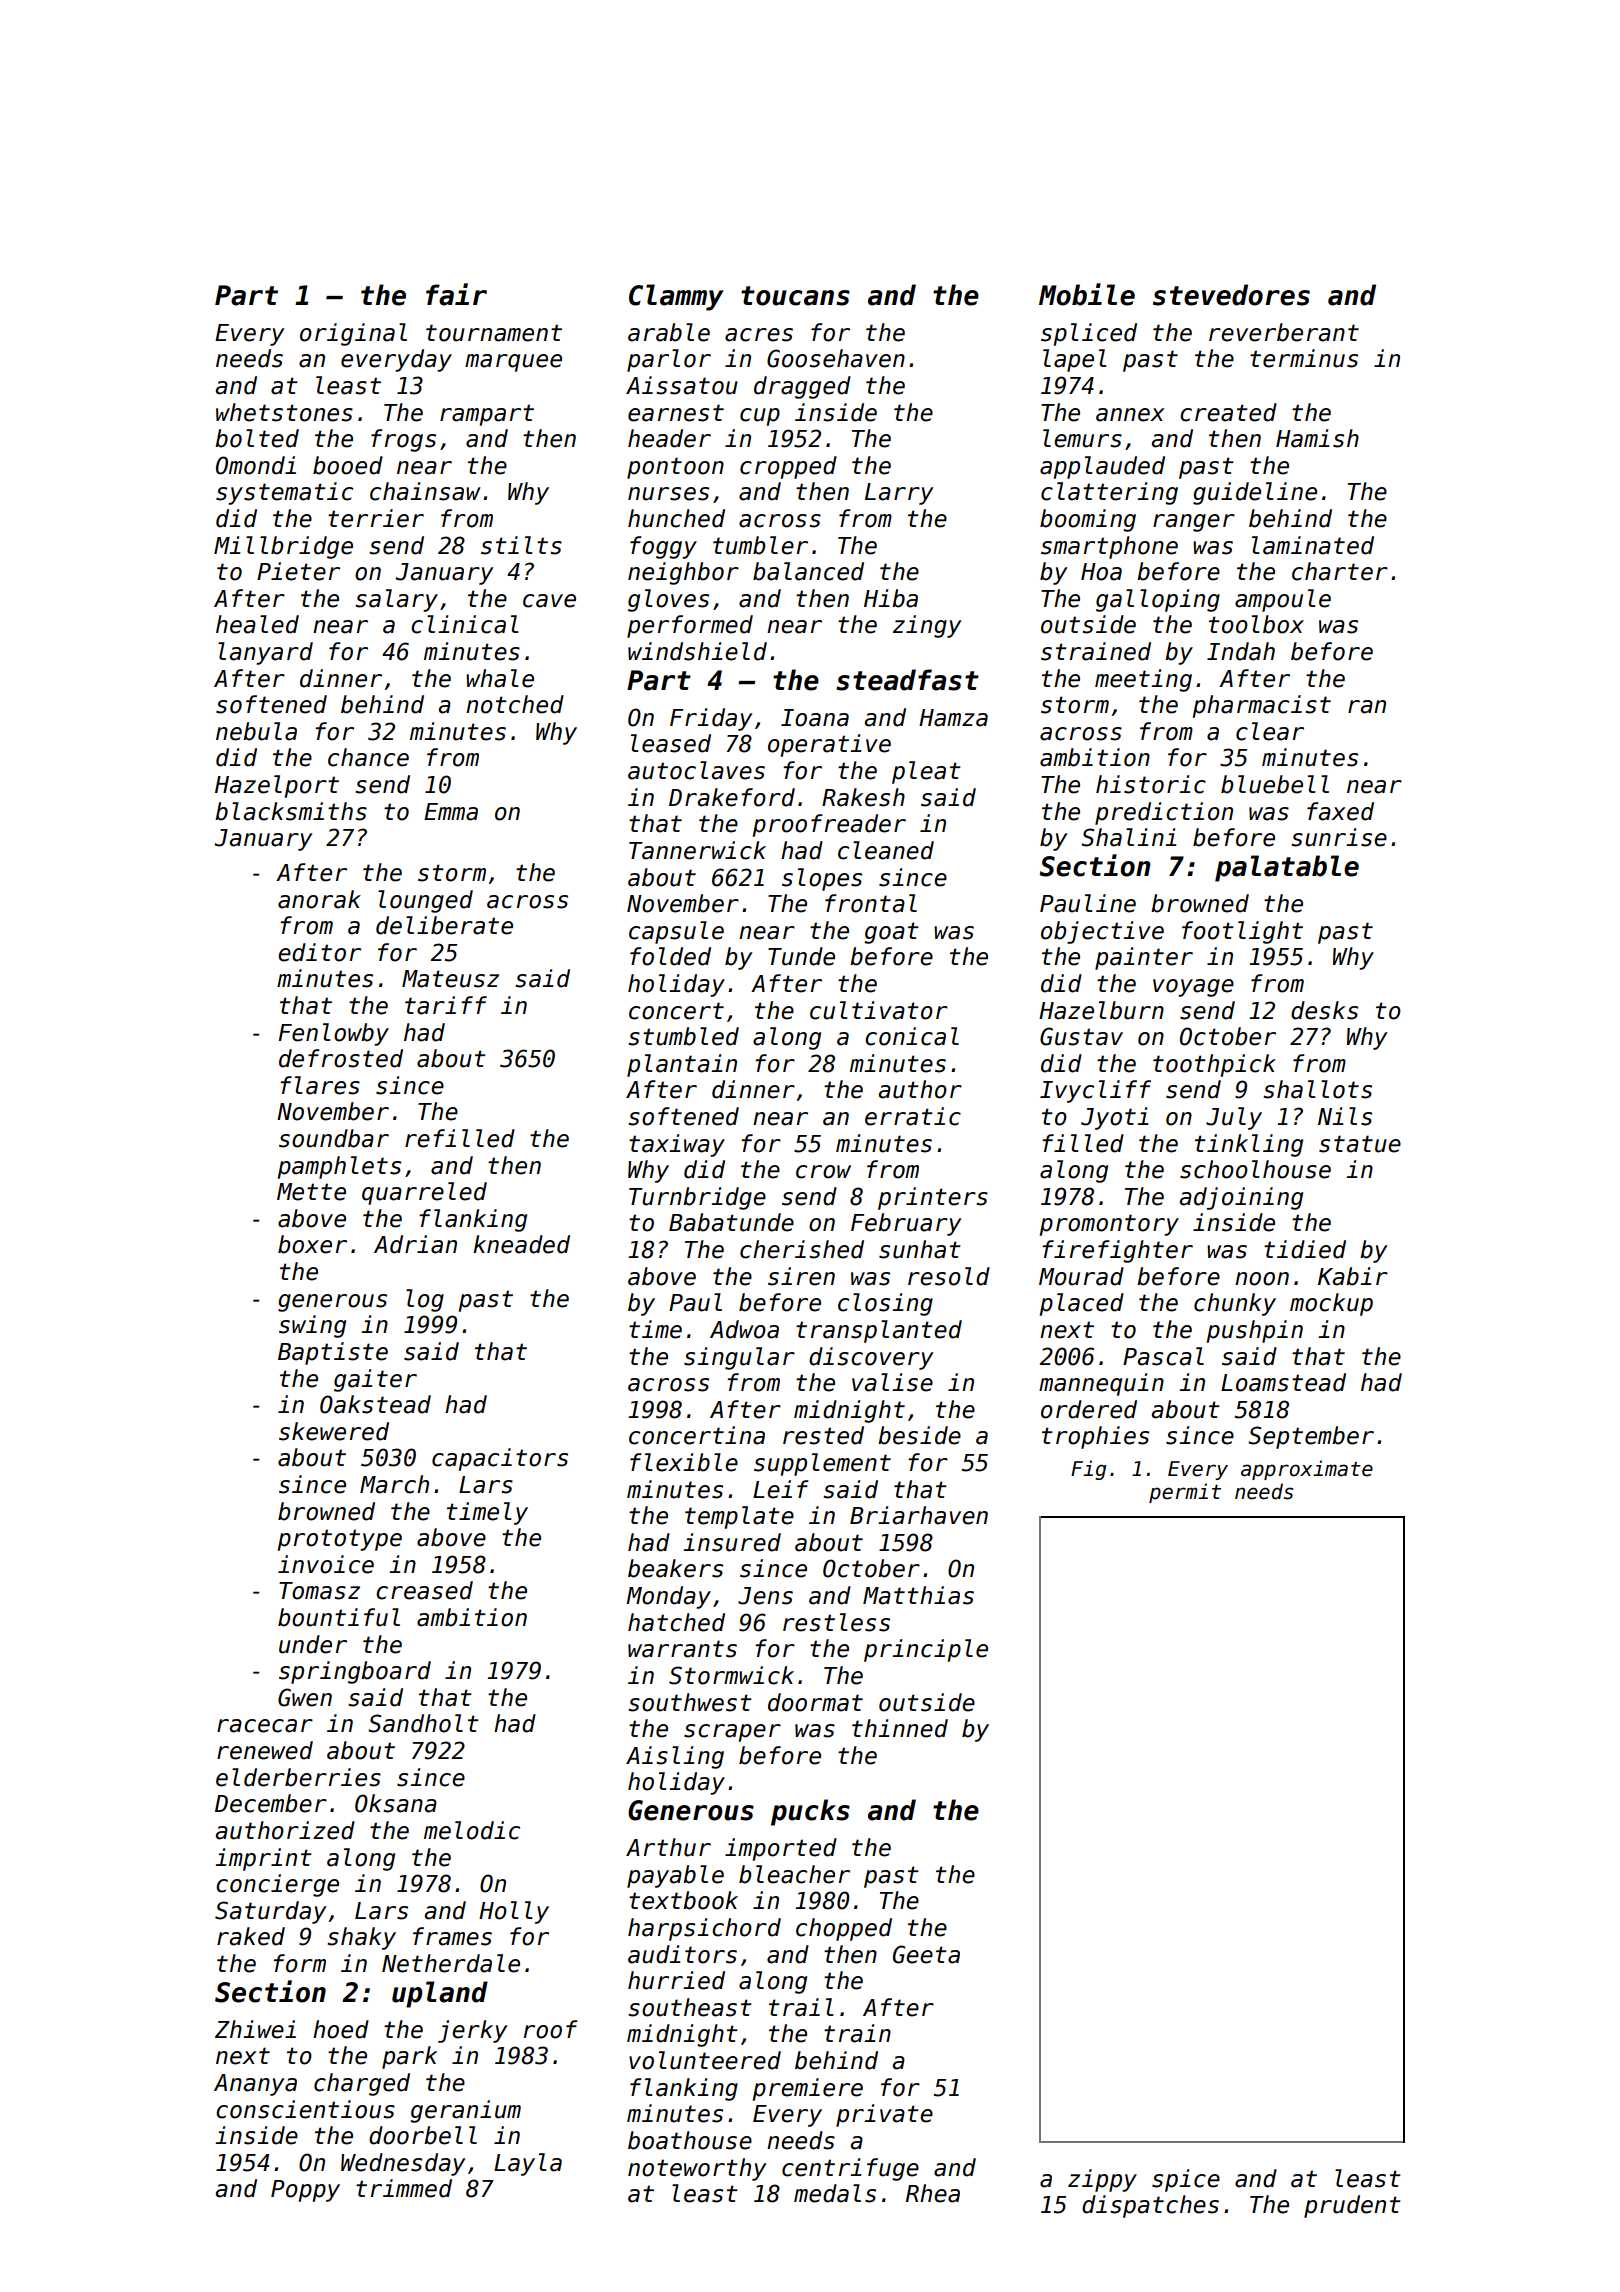 The height and width of the image is (2292, 1620). Describe the element at coordinates (697, 2169) in the image. I see `noteworthy` at that location.
